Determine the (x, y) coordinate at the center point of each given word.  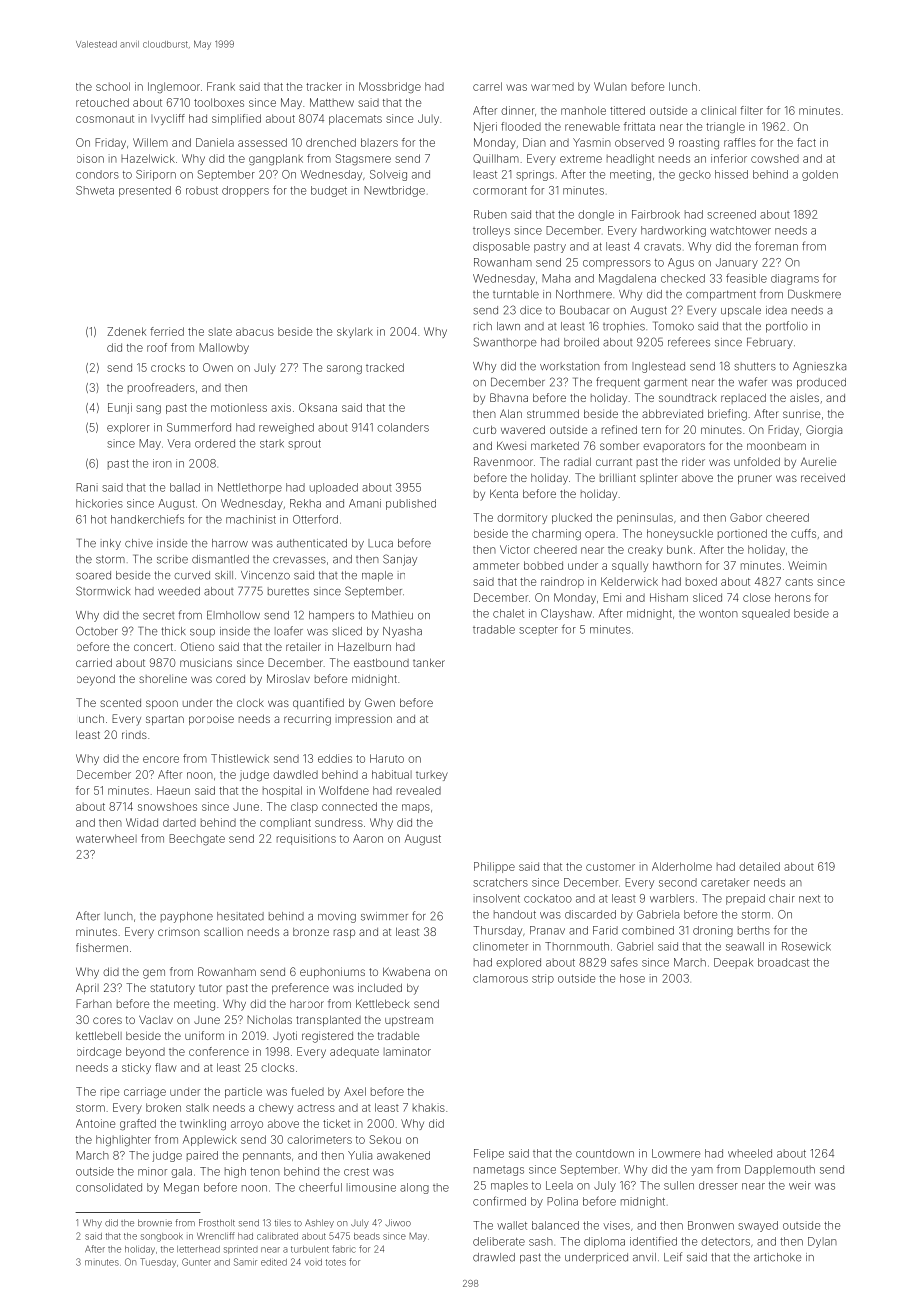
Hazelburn (364, 646)
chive (139, 543)
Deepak (733, 963)
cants (799, 582)
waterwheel (106, 838)
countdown (605, 1153)
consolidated (109, 1187)
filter (751, 110)
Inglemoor (174, 87)
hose (632, 978)
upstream (409, 1021)
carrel (487, 86)
